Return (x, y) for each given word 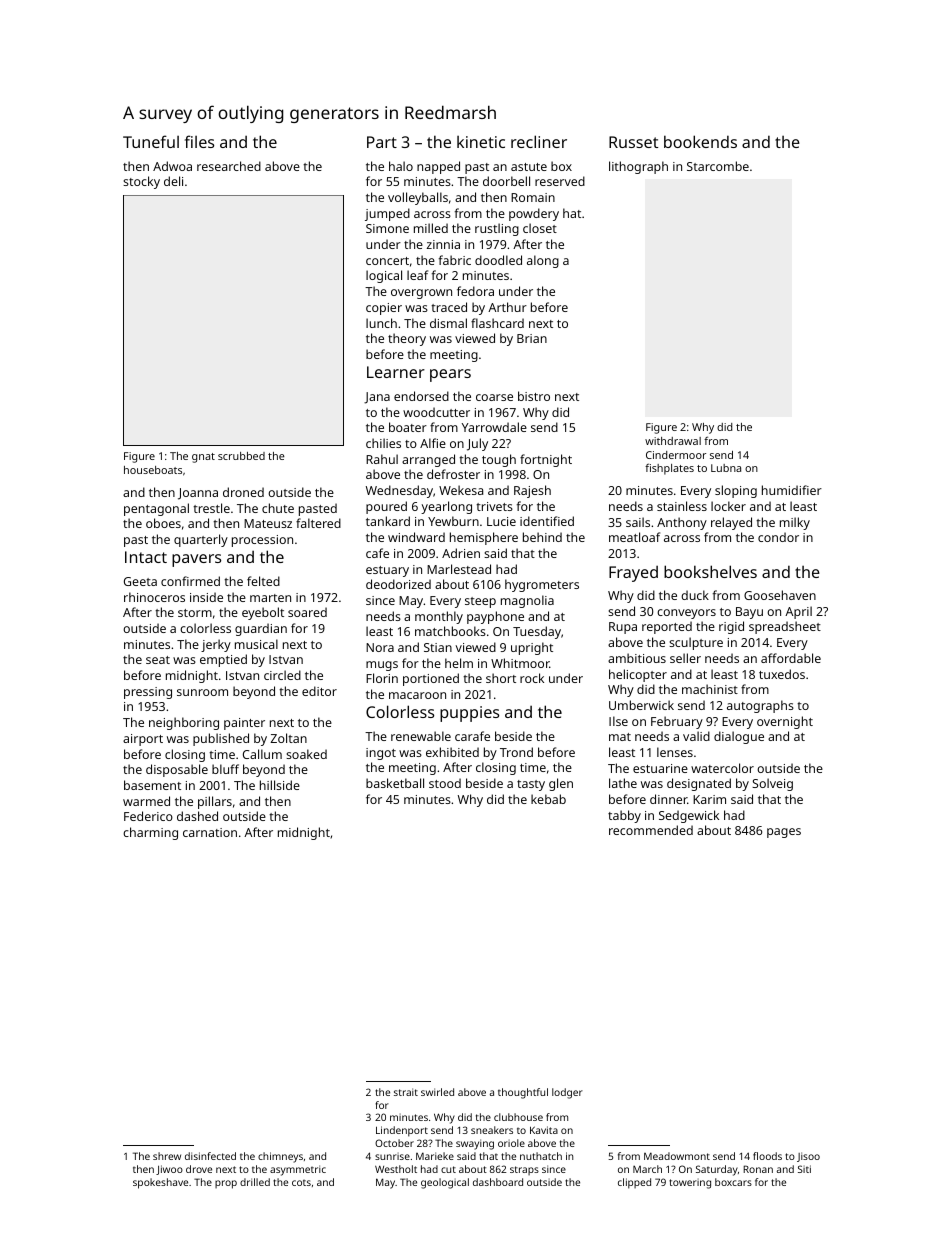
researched (229, 166)
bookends (700, 141)
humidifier (792, 490)
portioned (431, 679)
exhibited (452, 752)
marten (270, 598)
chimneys (280, 1157)
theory (407, 339)
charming (150, 833)
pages (784, 833)
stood (445, 783)
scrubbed (241, 456)
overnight (785, 722)
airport (143, 740)
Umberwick (641, 705)
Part (382, 142)
